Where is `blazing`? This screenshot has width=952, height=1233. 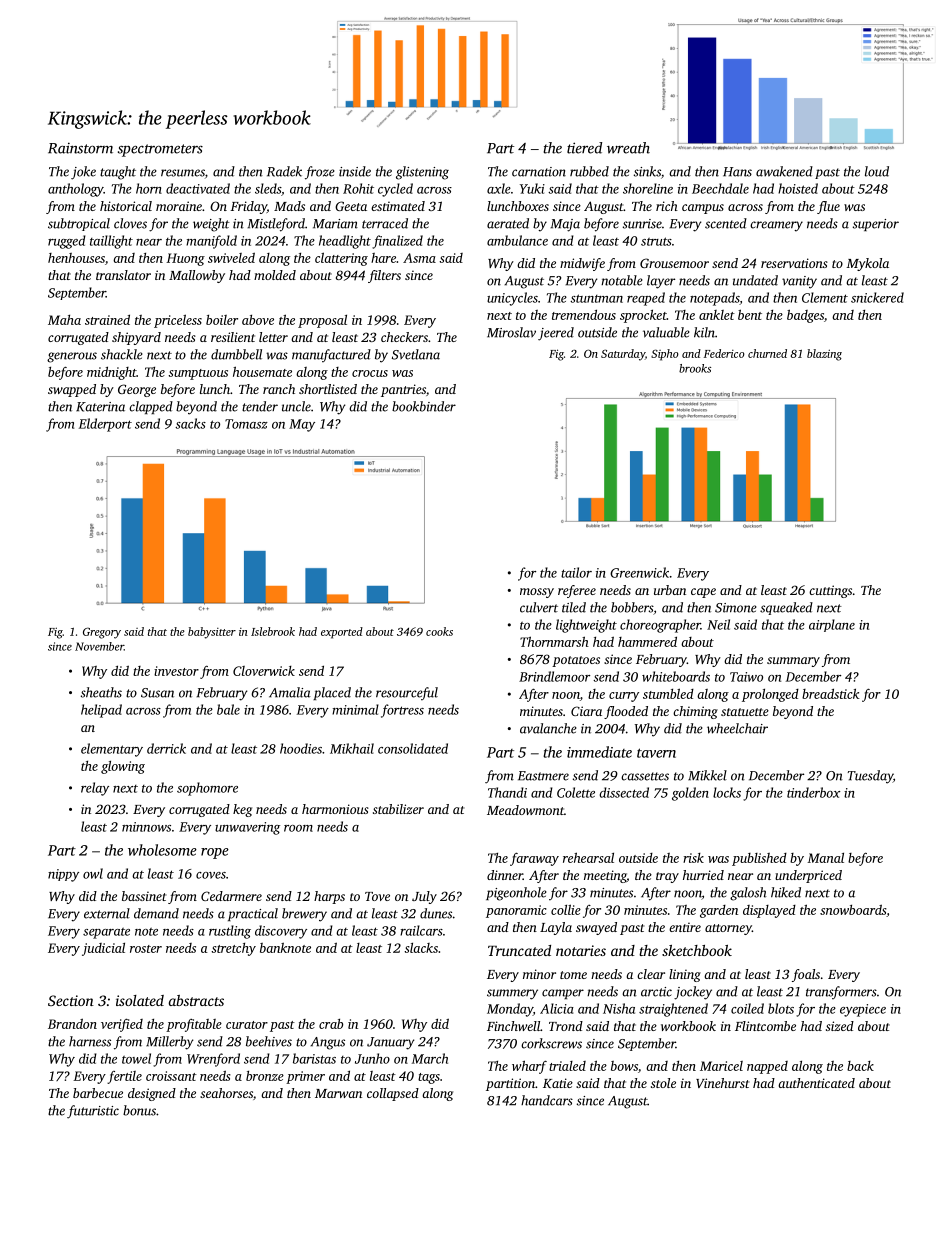 blazing is located at coordinates (824, 355).
